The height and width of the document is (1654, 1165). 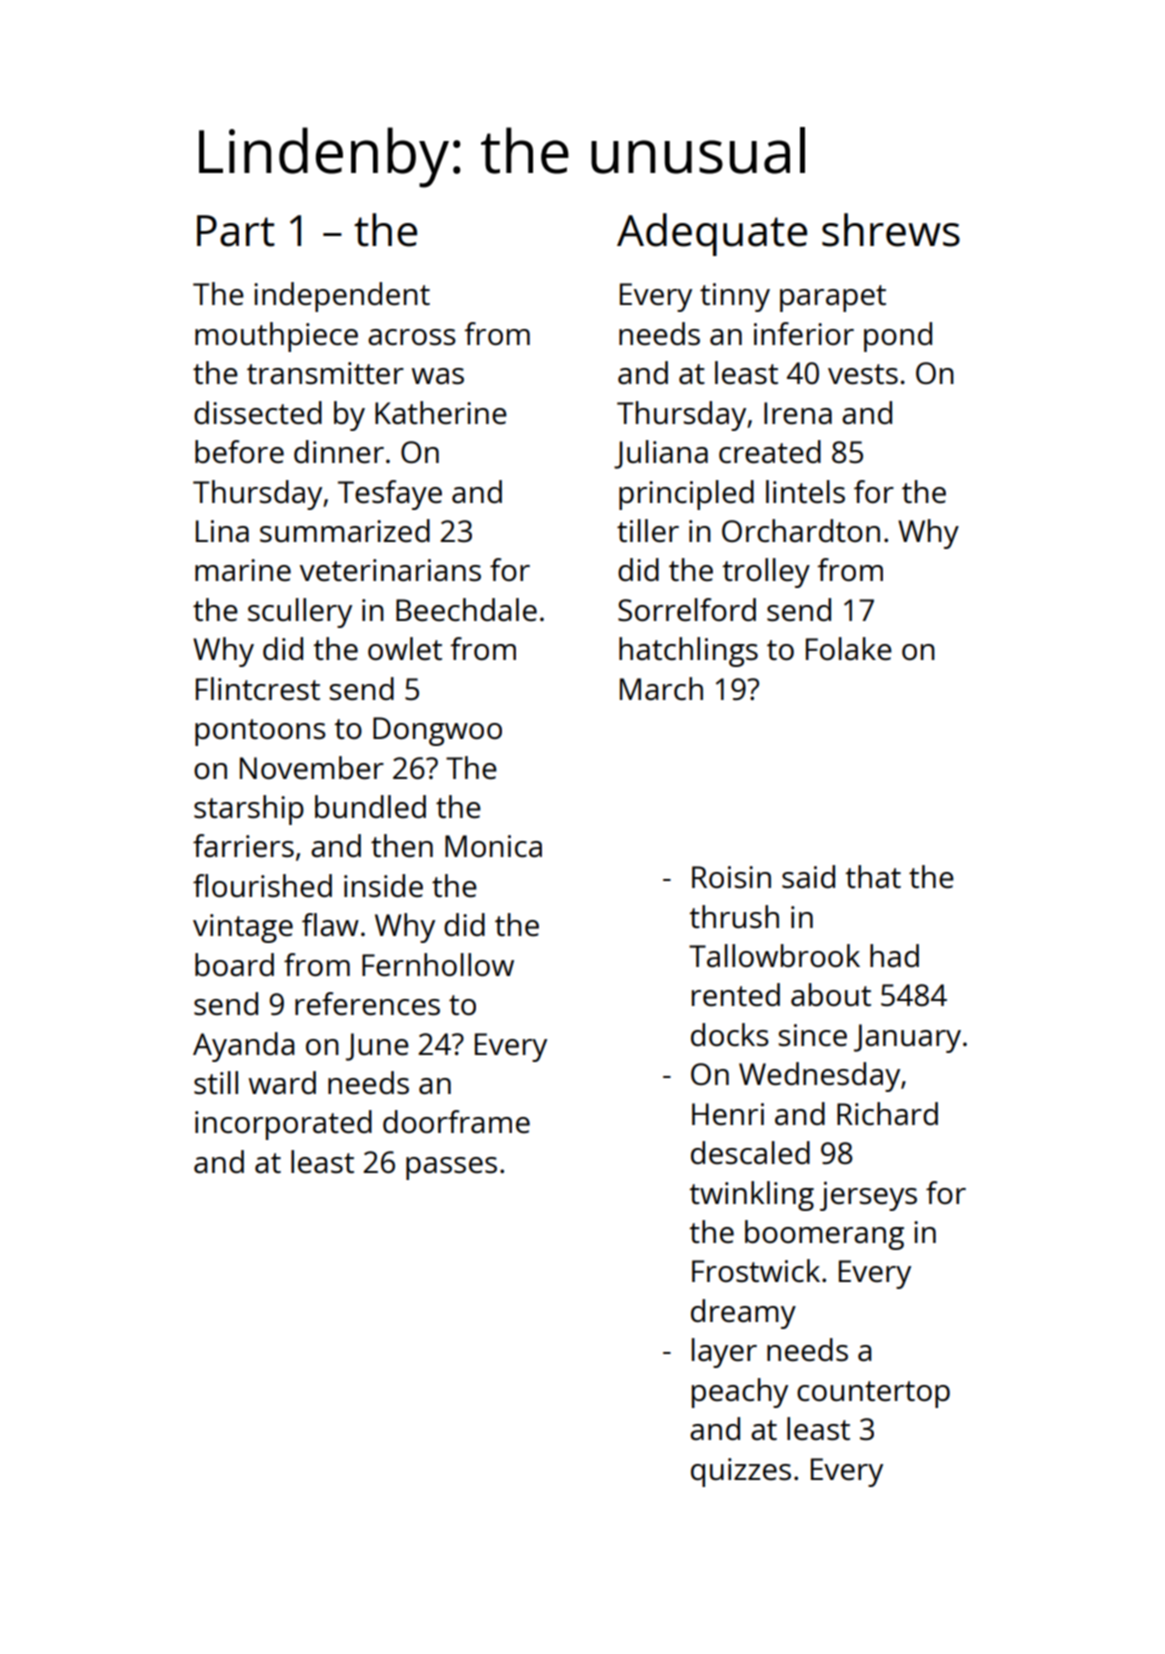 I want to click on Adequate, so click(x=712, y=234).
